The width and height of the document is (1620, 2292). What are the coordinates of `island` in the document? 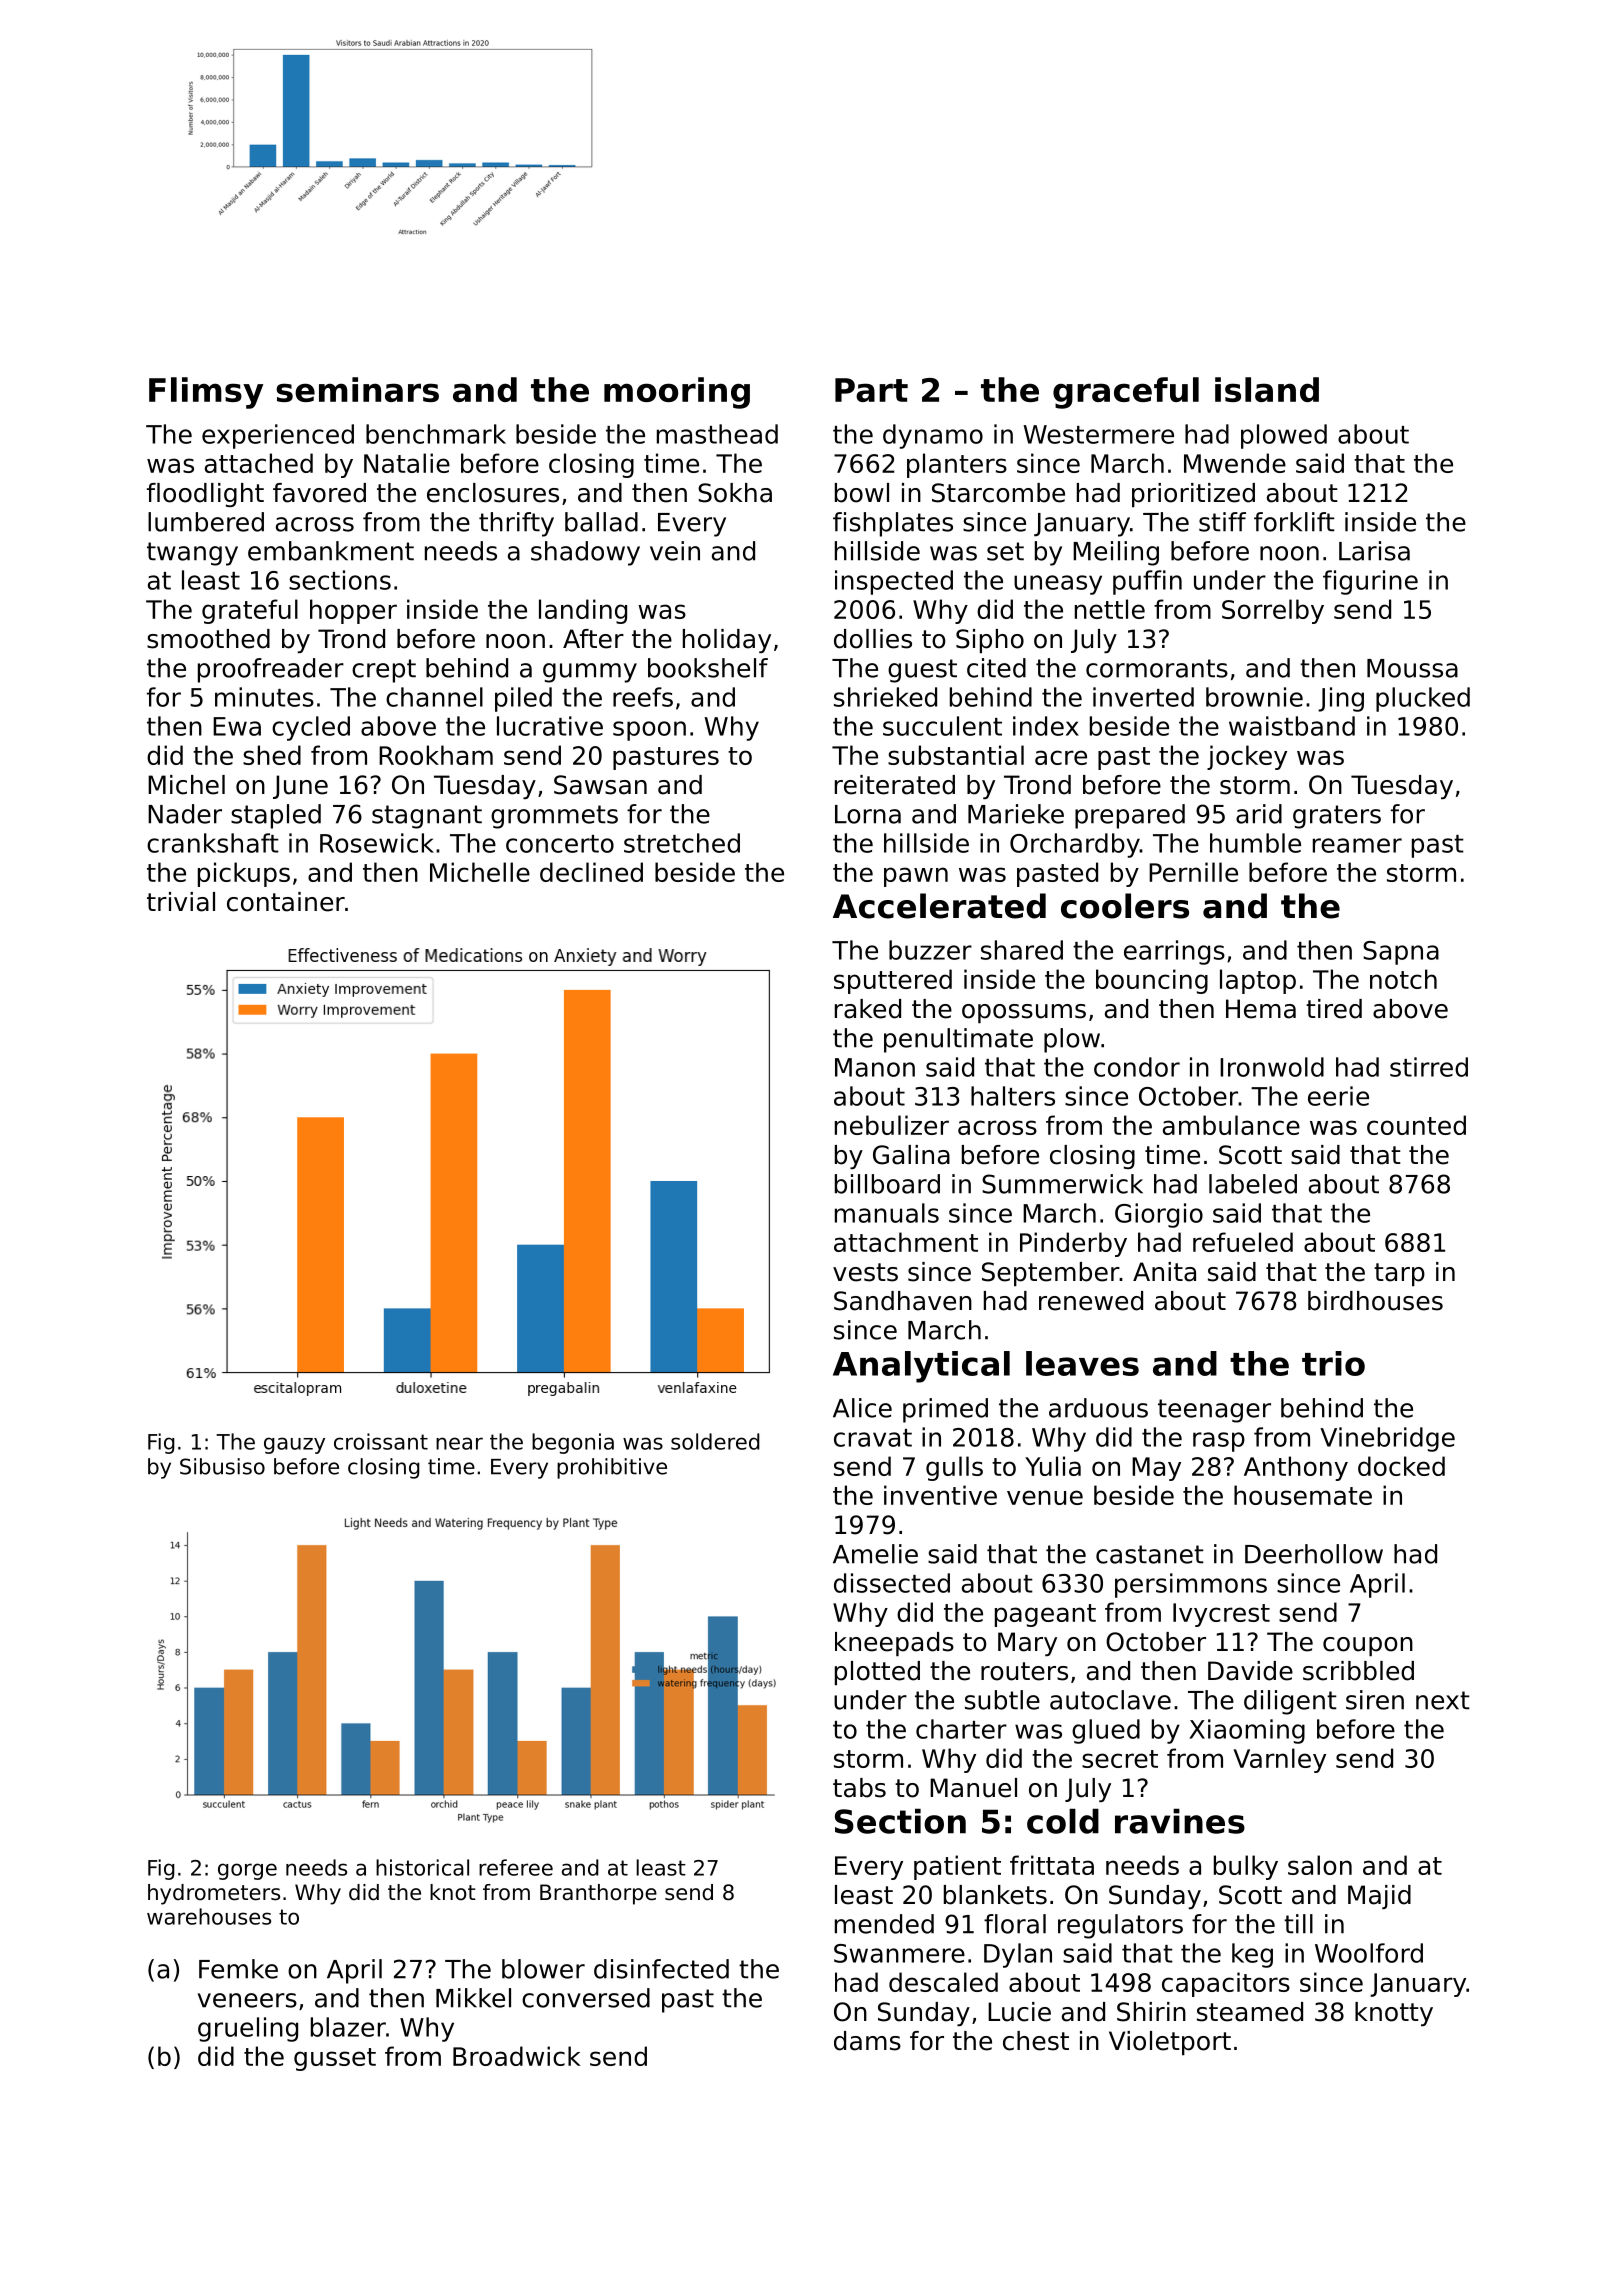 It's located at (1267, 389).
